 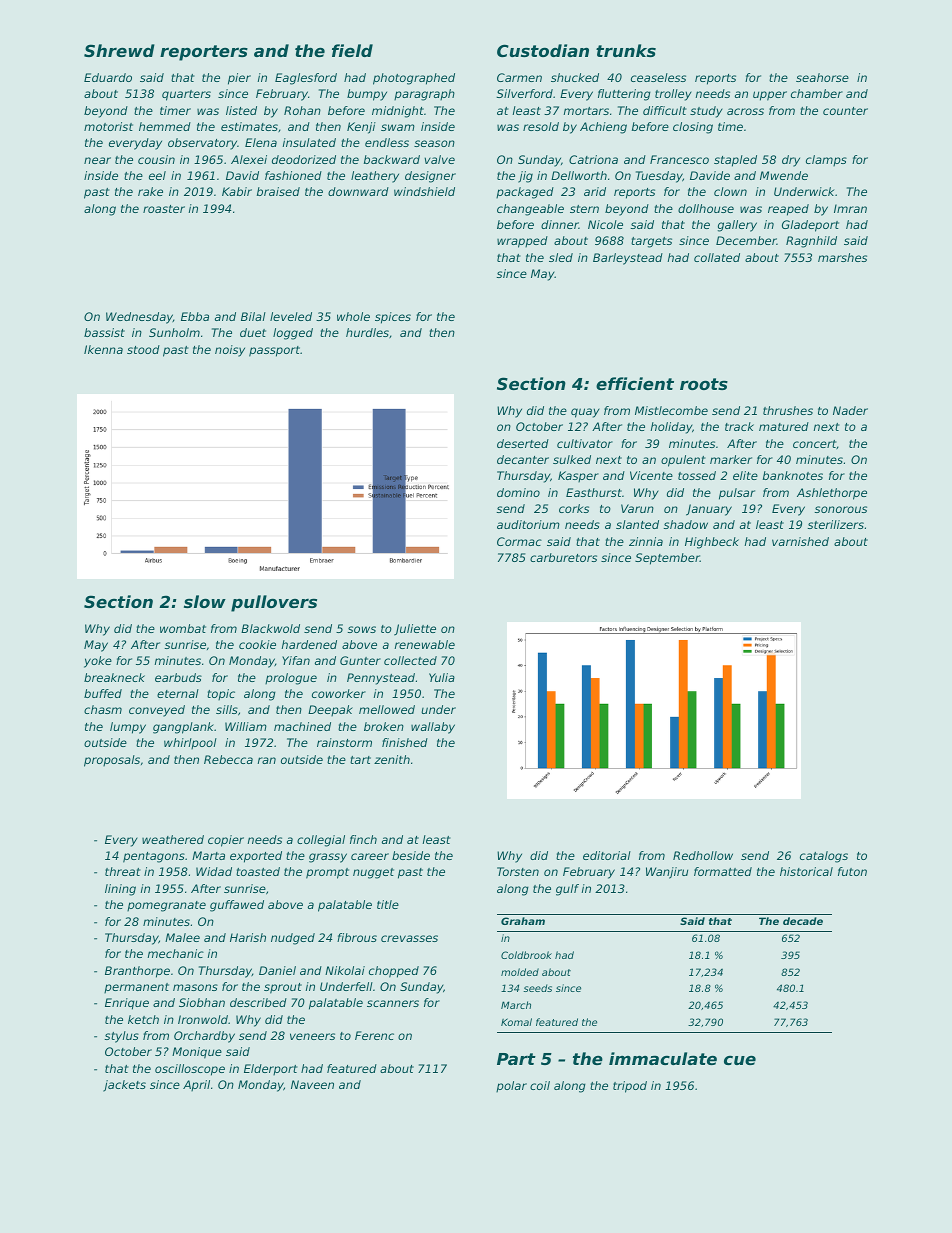 I want to click on seahorse, so click(x=822, y=77).
